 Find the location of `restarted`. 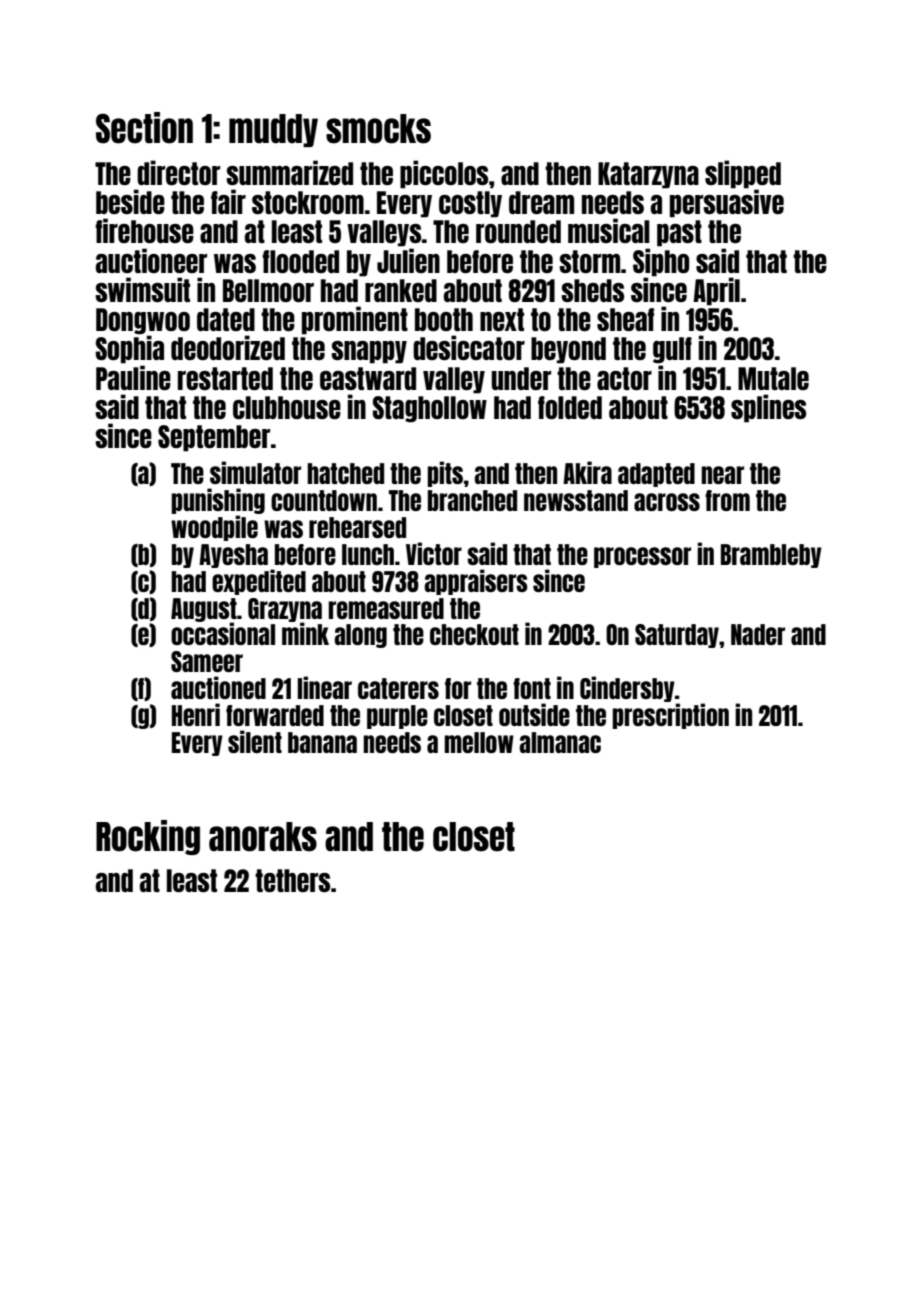

restarted is located at coordinates (225, 378).
